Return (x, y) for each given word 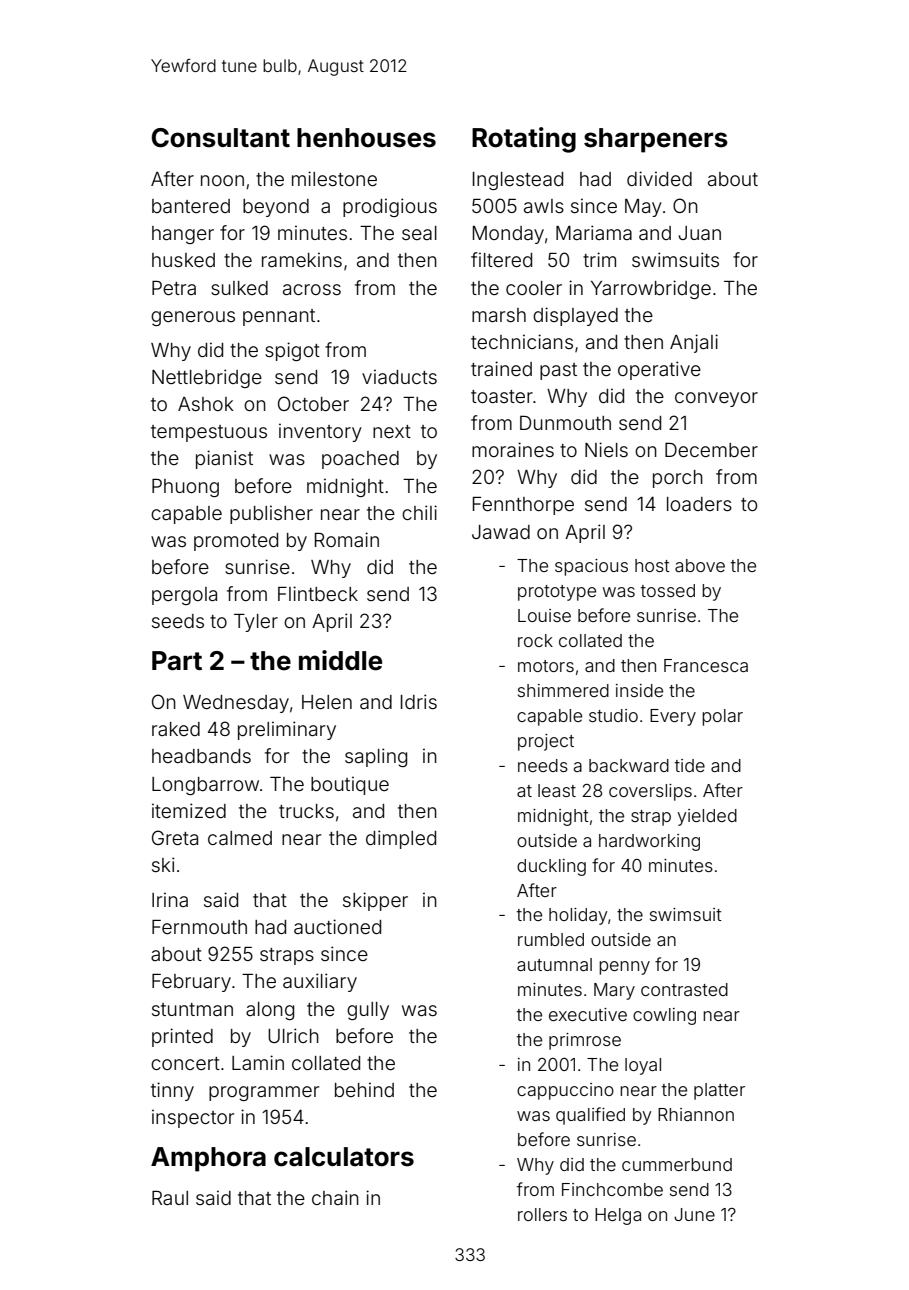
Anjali (694, 343)
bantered (191, 206)
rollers (542, 1214)
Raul (170, 1198)
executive (588, 1014)
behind (364, 1089)
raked (176, 729)
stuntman (192, 1009)
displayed (575, 316)
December (711, 449)
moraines (513, 449)
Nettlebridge (207, 378)
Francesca (706, 665)
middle (340, 660)
